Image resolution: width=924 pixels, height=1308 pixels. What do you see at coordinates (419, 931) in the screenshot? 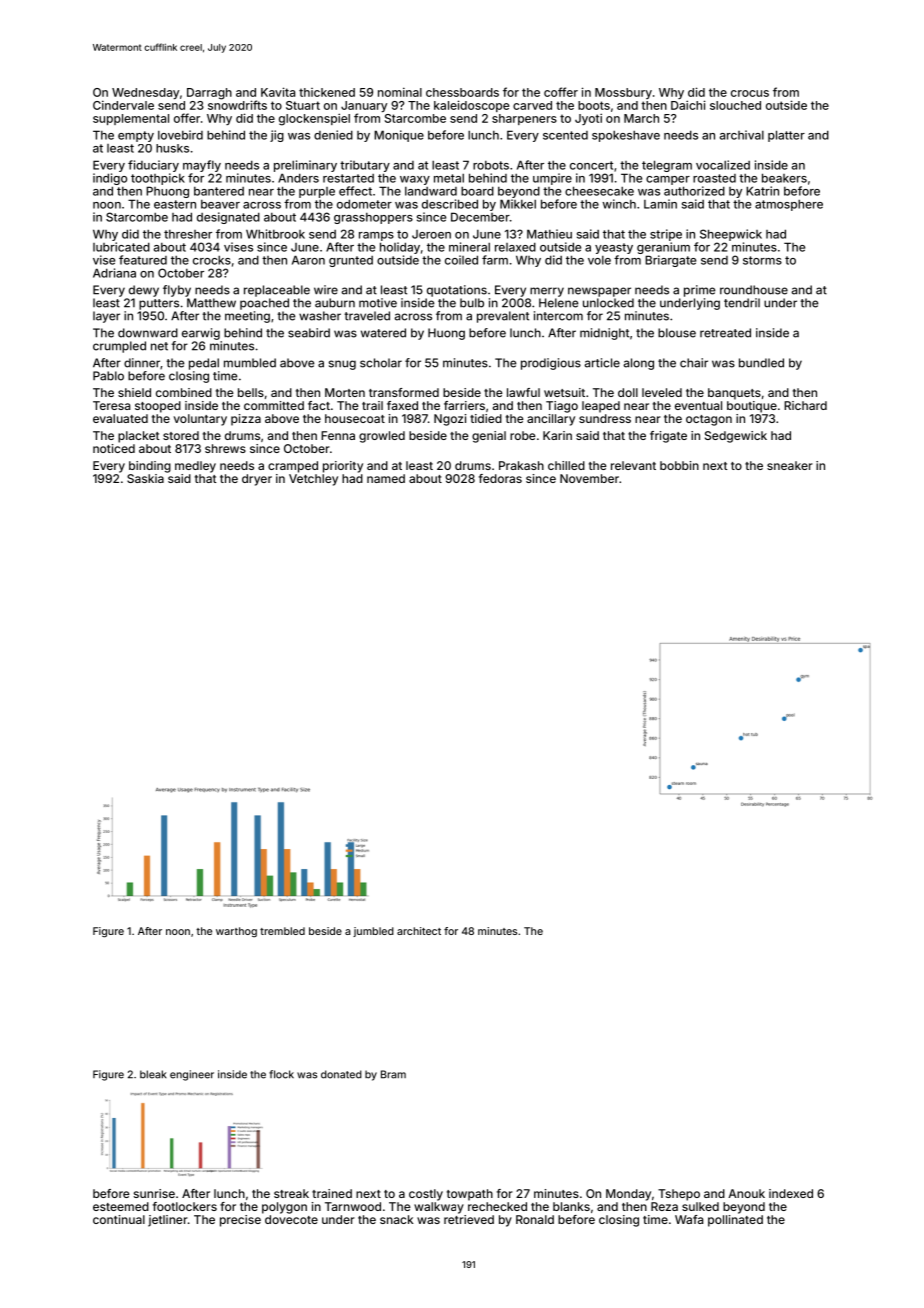
I see `architect` at bounding box center [419, 931].
